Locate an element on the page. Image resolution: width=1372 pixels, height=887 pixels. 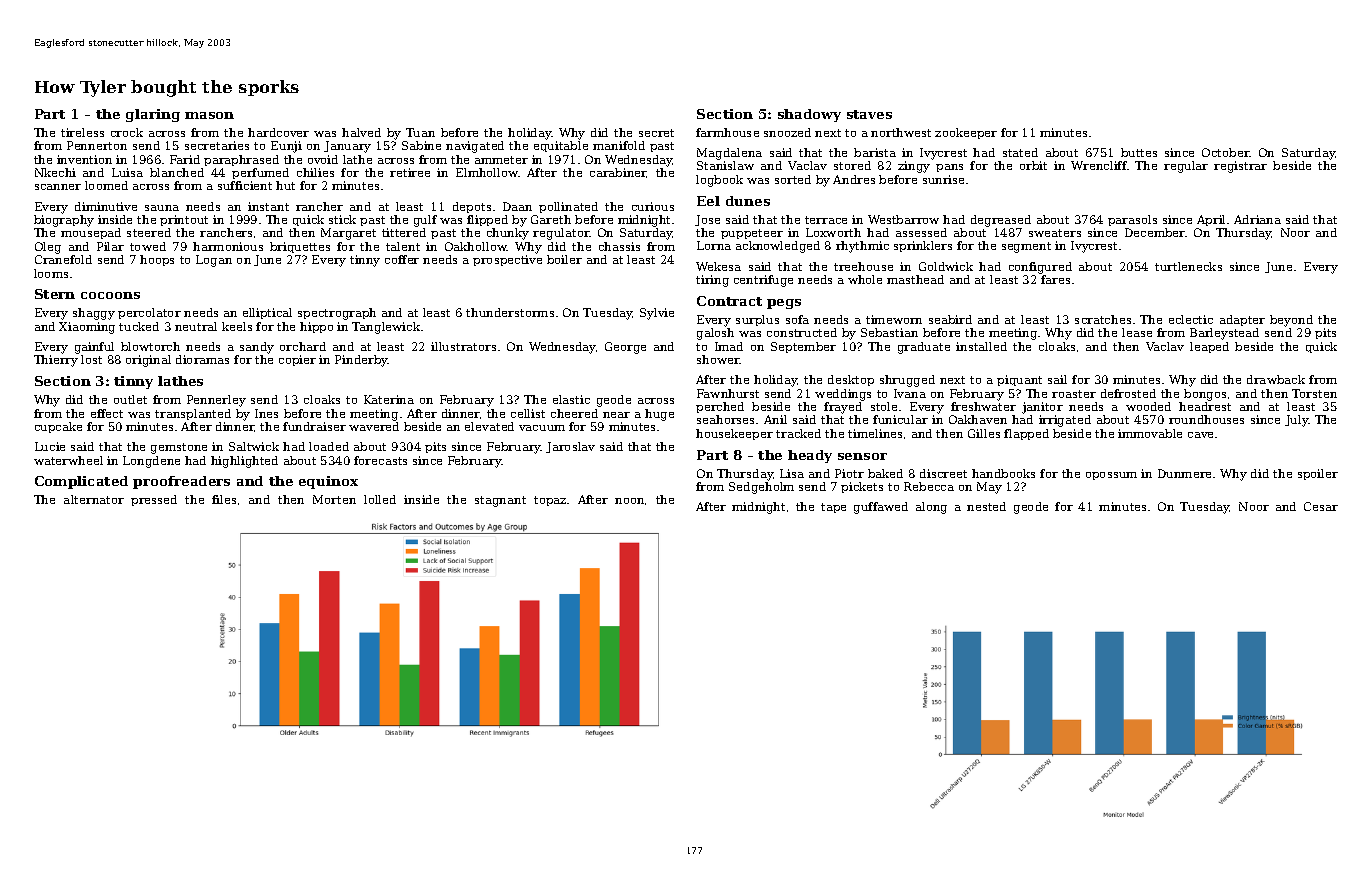
looms is located at coordinates (51, 273).
